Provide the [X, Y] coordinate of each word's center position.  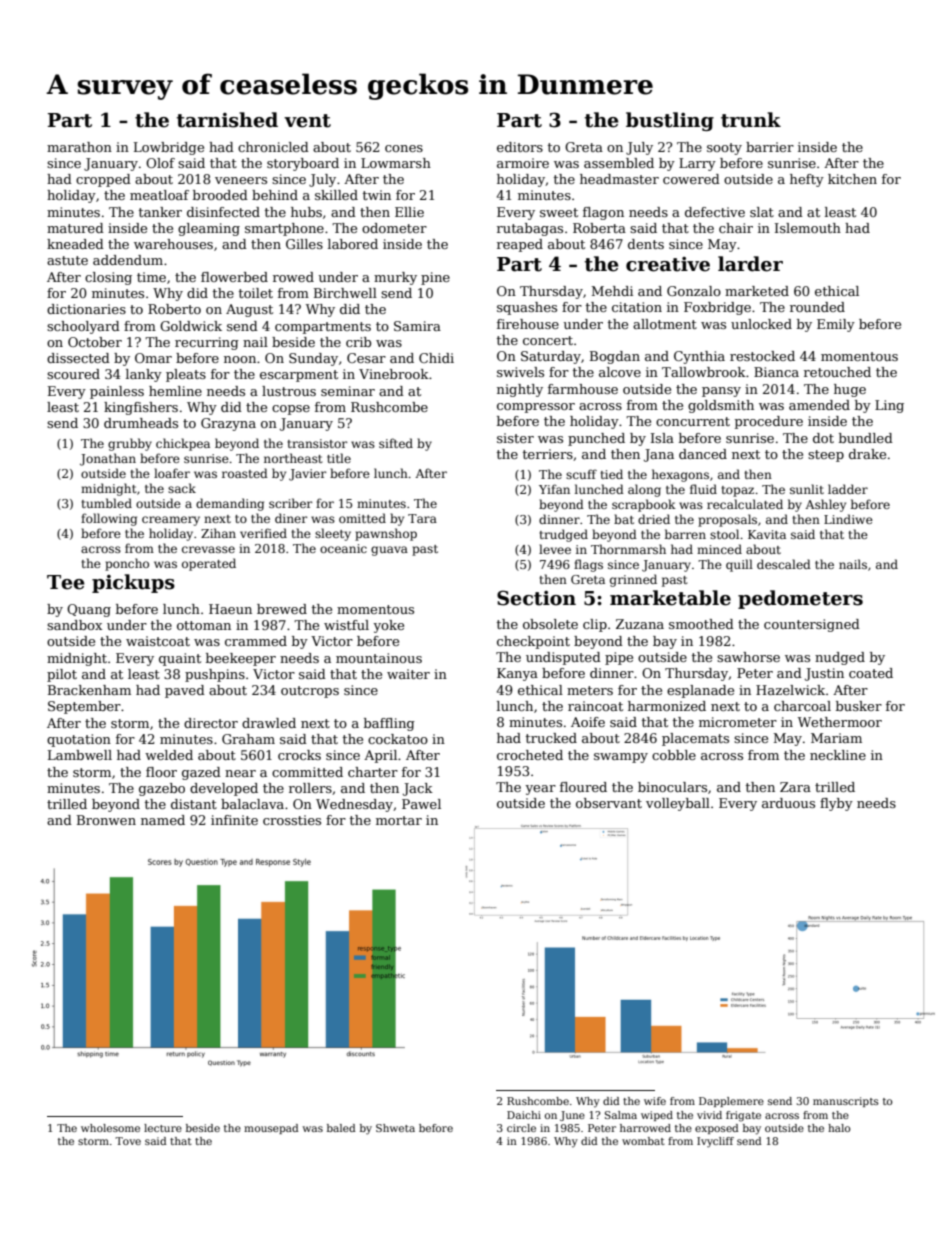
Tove [128, 1141]
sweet [559, 212]
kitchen [852, 179]
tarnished [227, 120]
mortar [399, 820]
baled [341, 1128]
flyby [836, 804]
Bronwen [106, 820]
